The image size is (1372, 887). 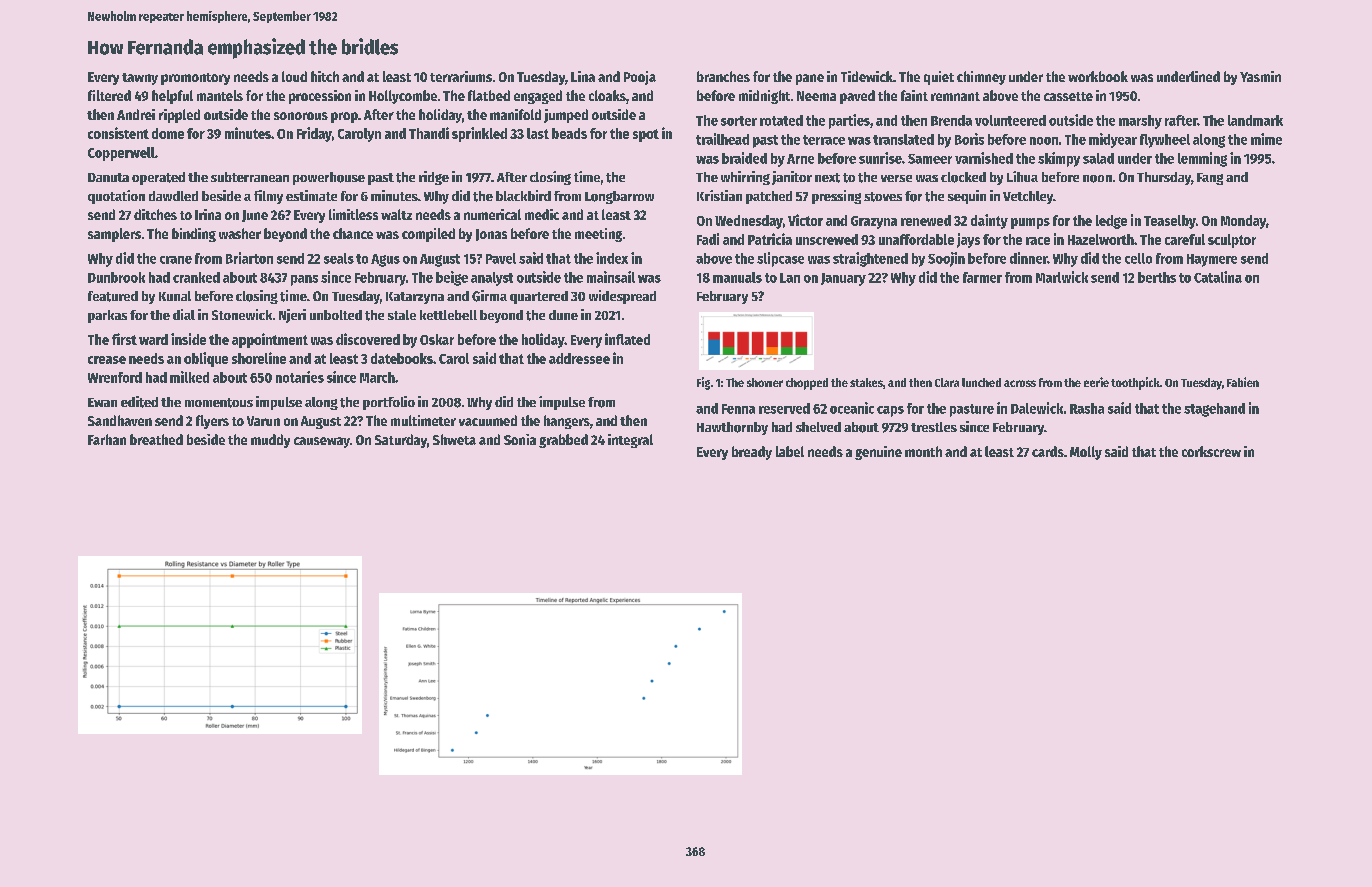 I want to click on chimney, so click(x=981, y=78).
